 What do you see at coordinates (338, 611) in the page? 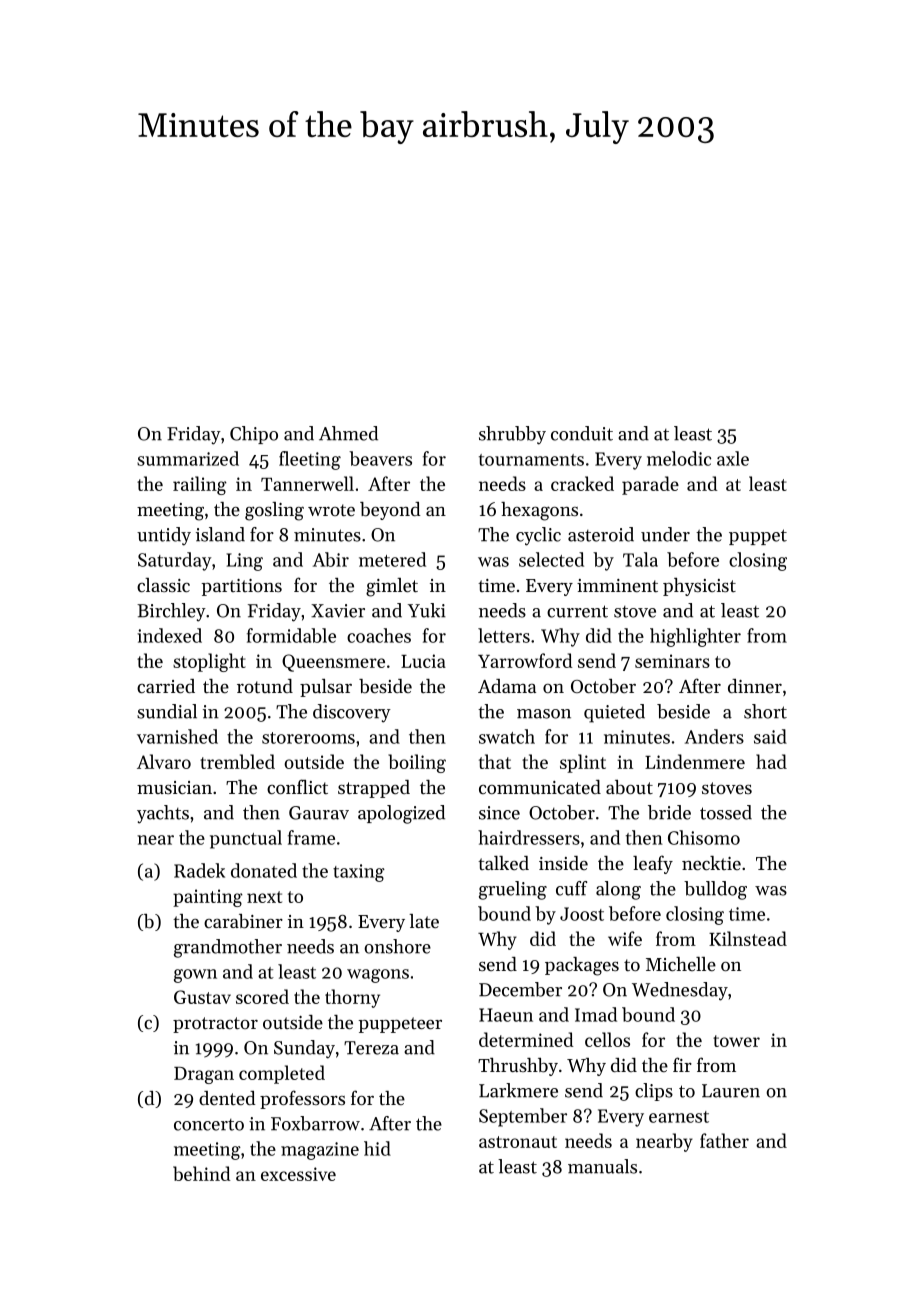
I see `Xavier` at bounding box center [338, 611].
